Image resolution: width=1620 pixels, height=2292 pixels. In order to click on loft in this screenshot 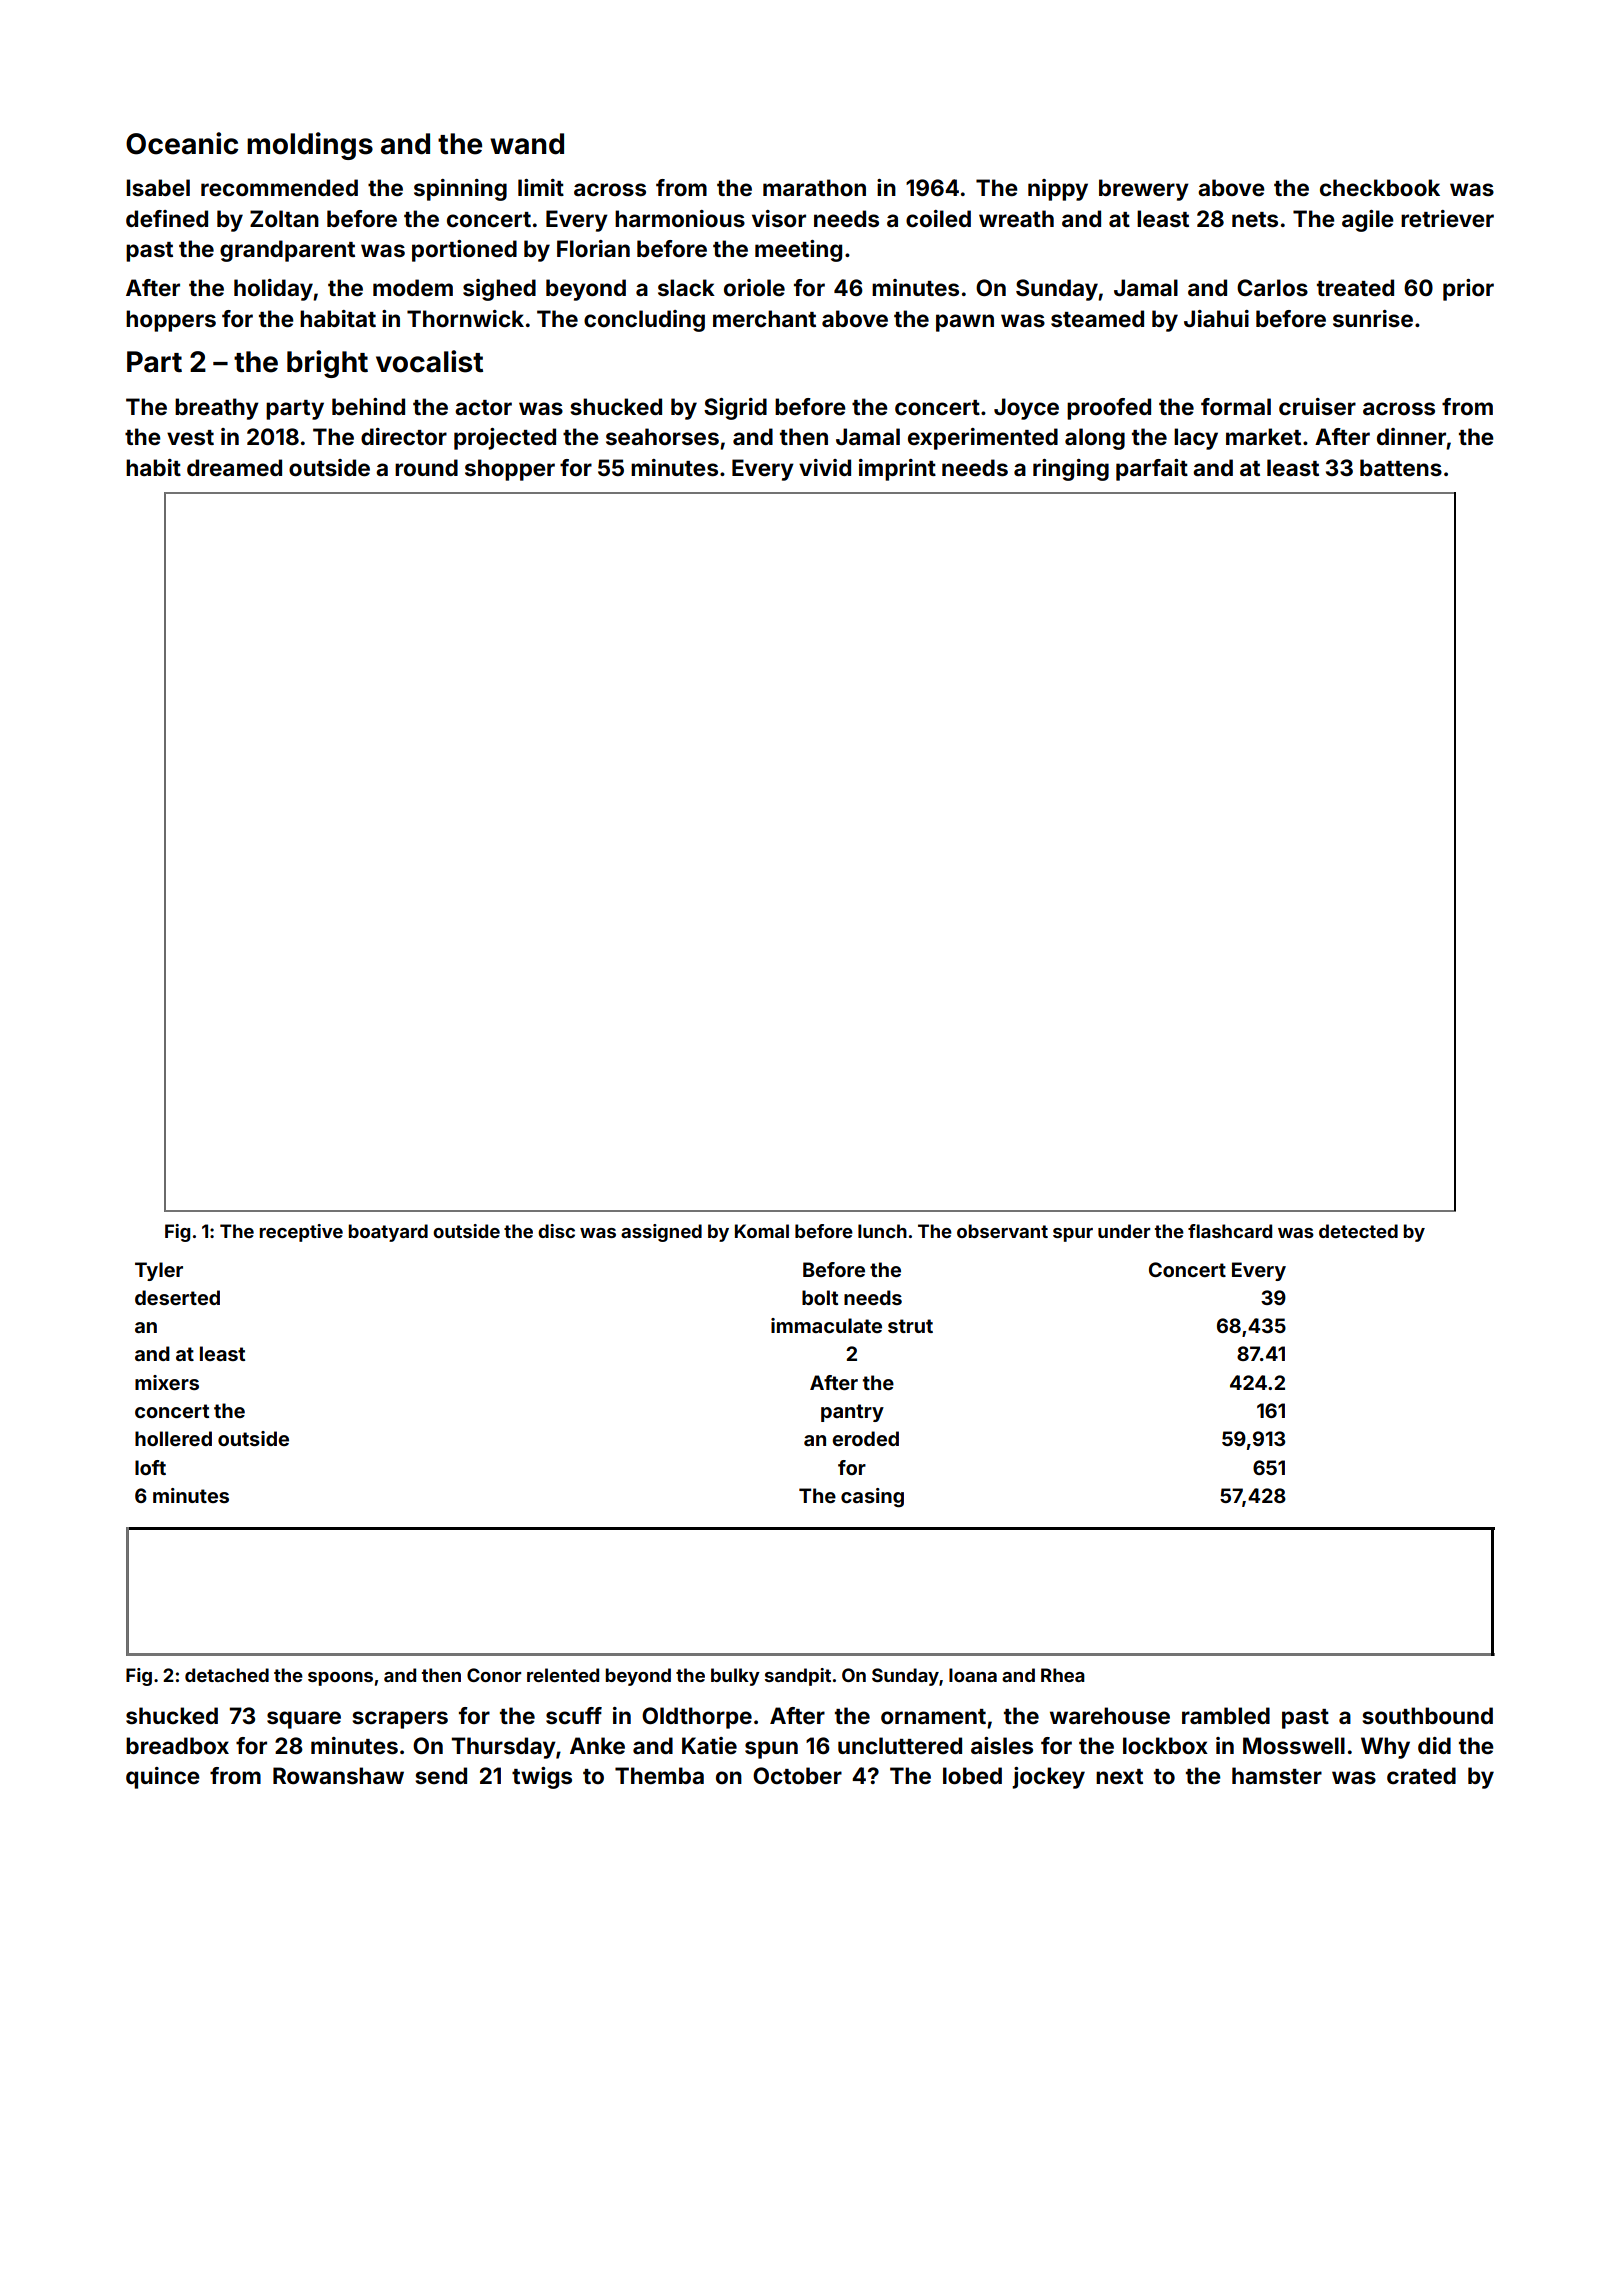, I will do `click(150, 1467)`.
